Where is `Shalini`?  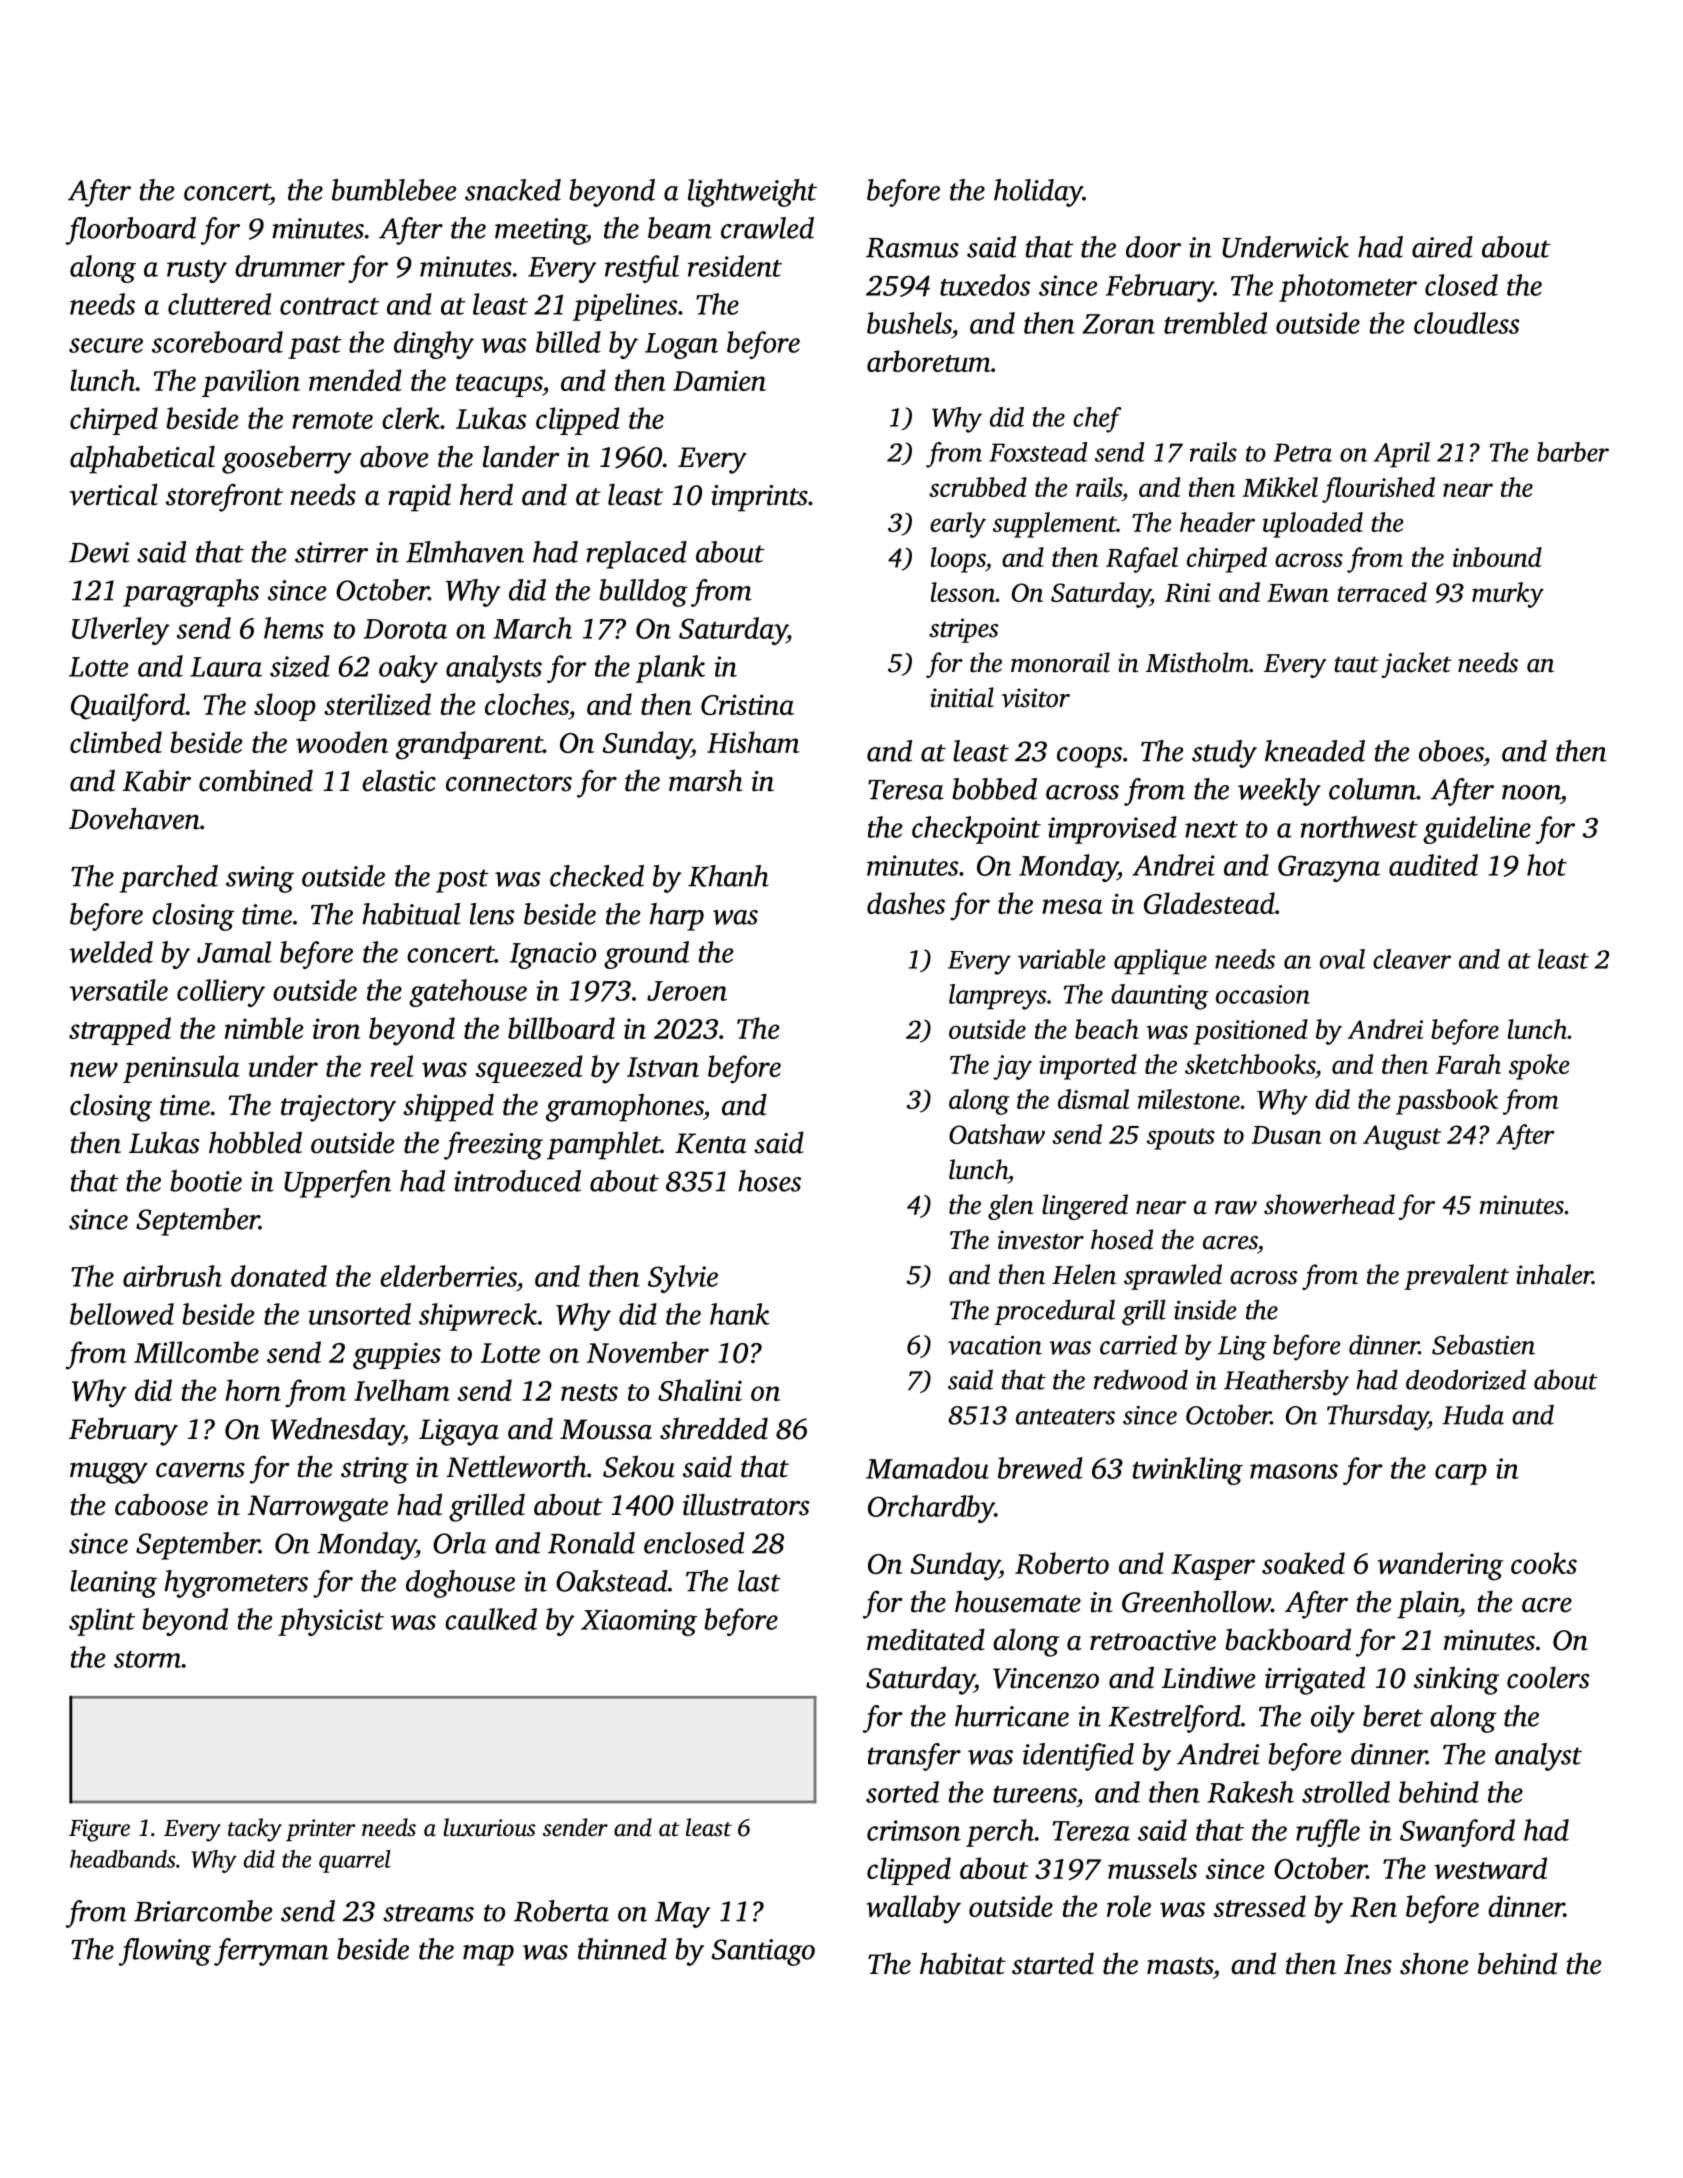
Shalini is located at coordinates (700, 1390).
